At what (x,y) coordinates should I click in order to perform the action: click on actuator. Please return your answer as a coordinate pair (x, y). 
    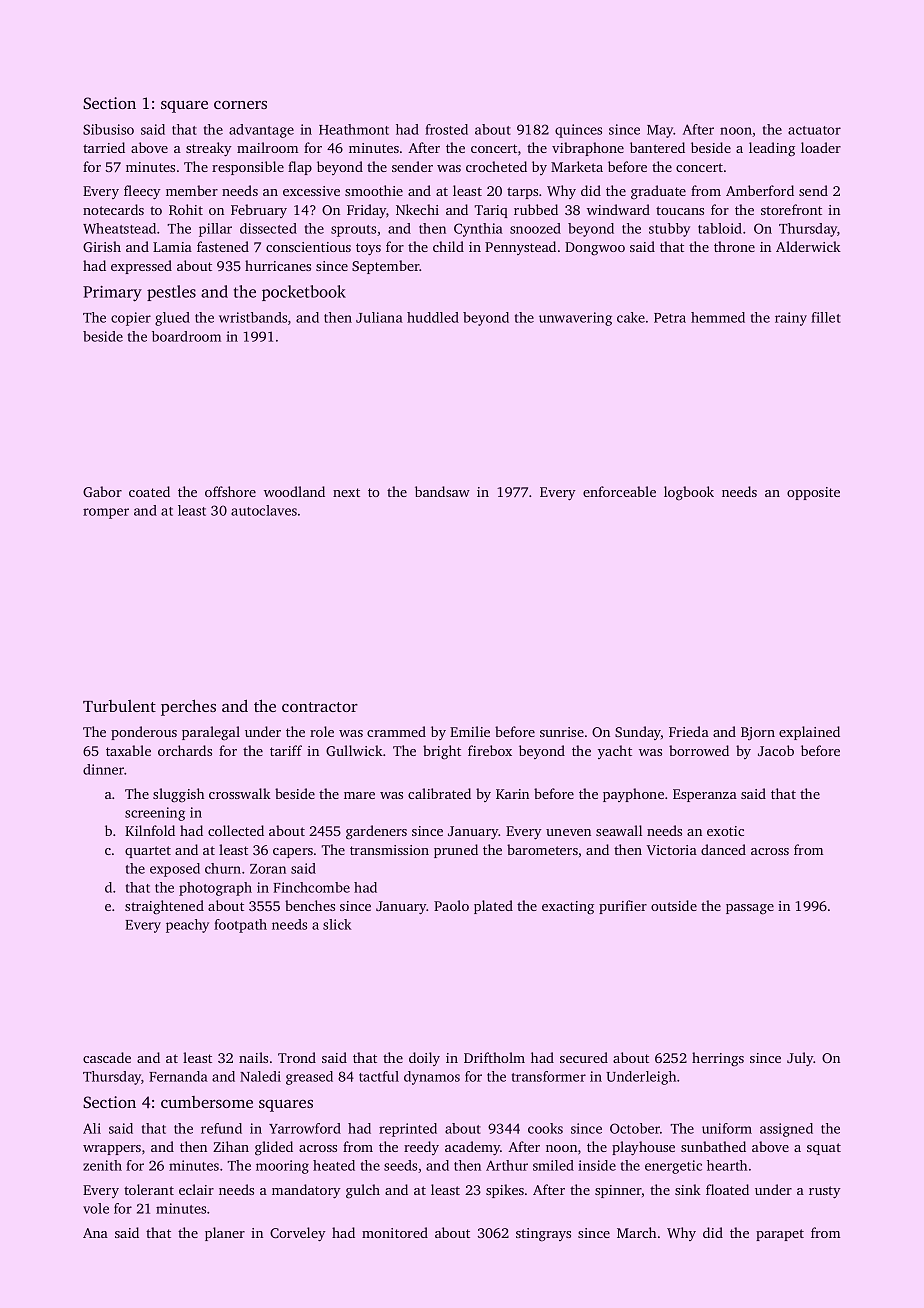
    Looking at the image, I should click on (814, 130).
